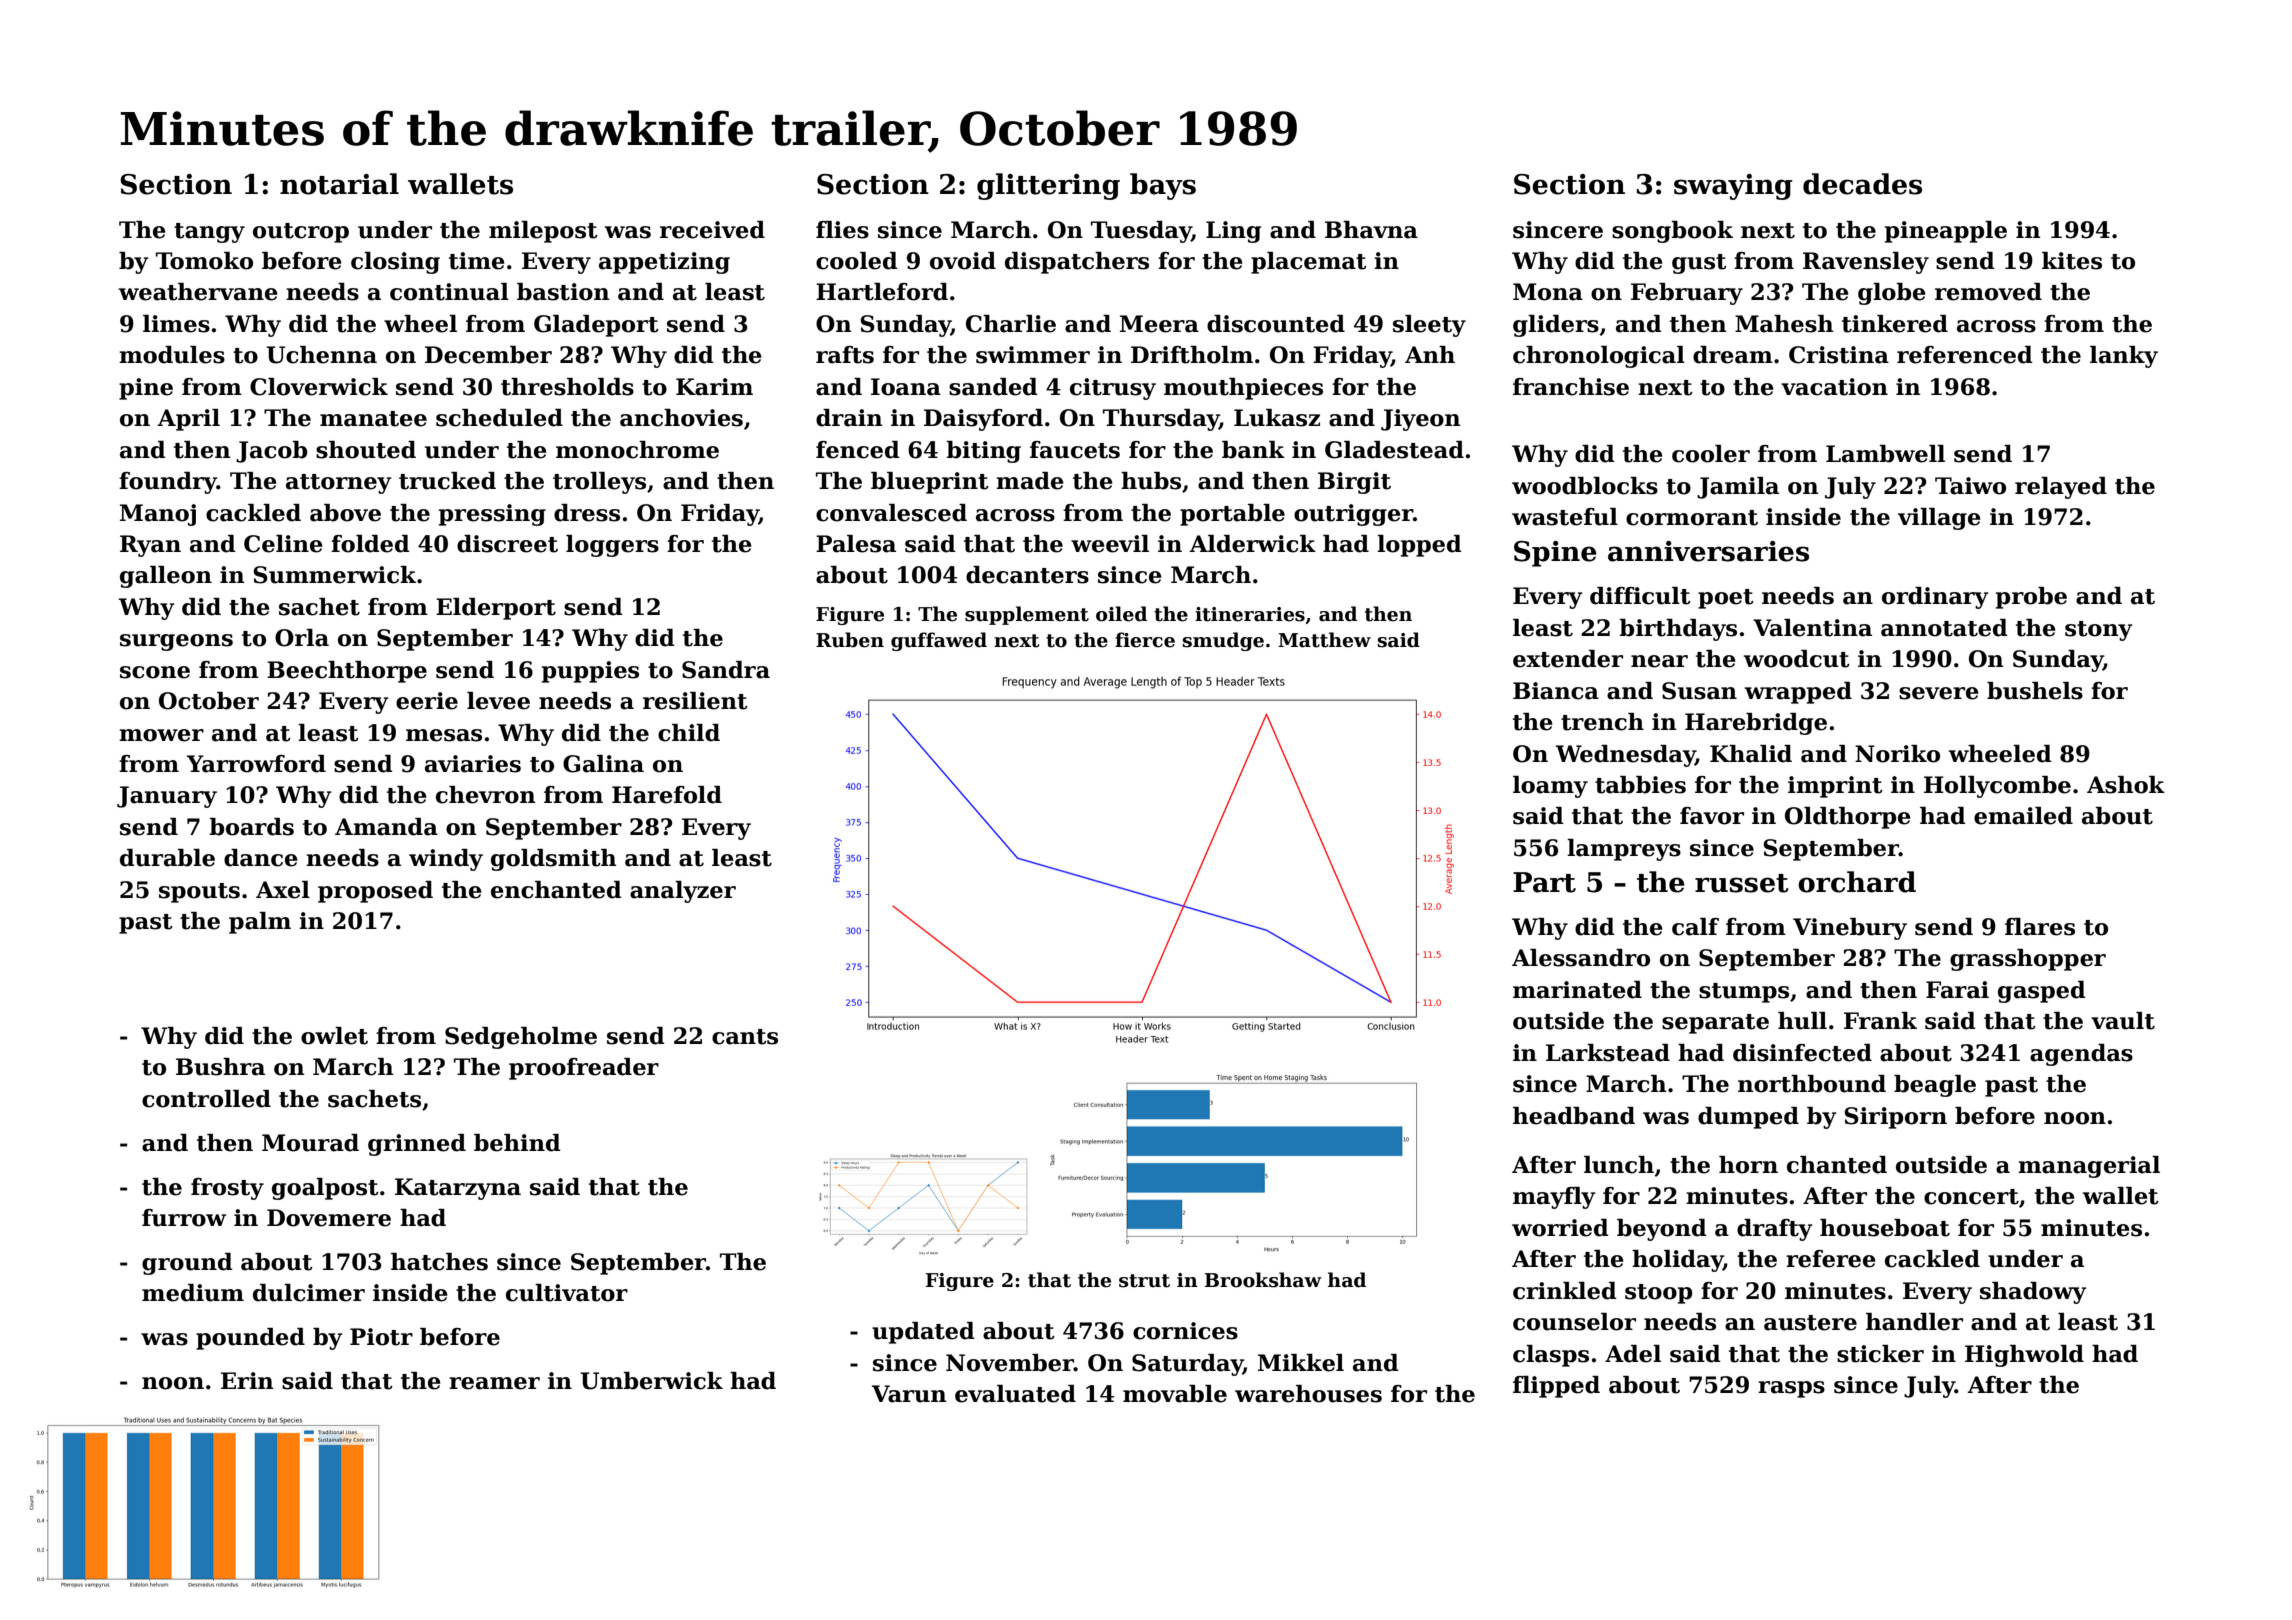 The image size is (2292, 1620). What do you see at coordinates (596, 326) in the document?
I see `Gladeport` at bounding box center [596, 326].
